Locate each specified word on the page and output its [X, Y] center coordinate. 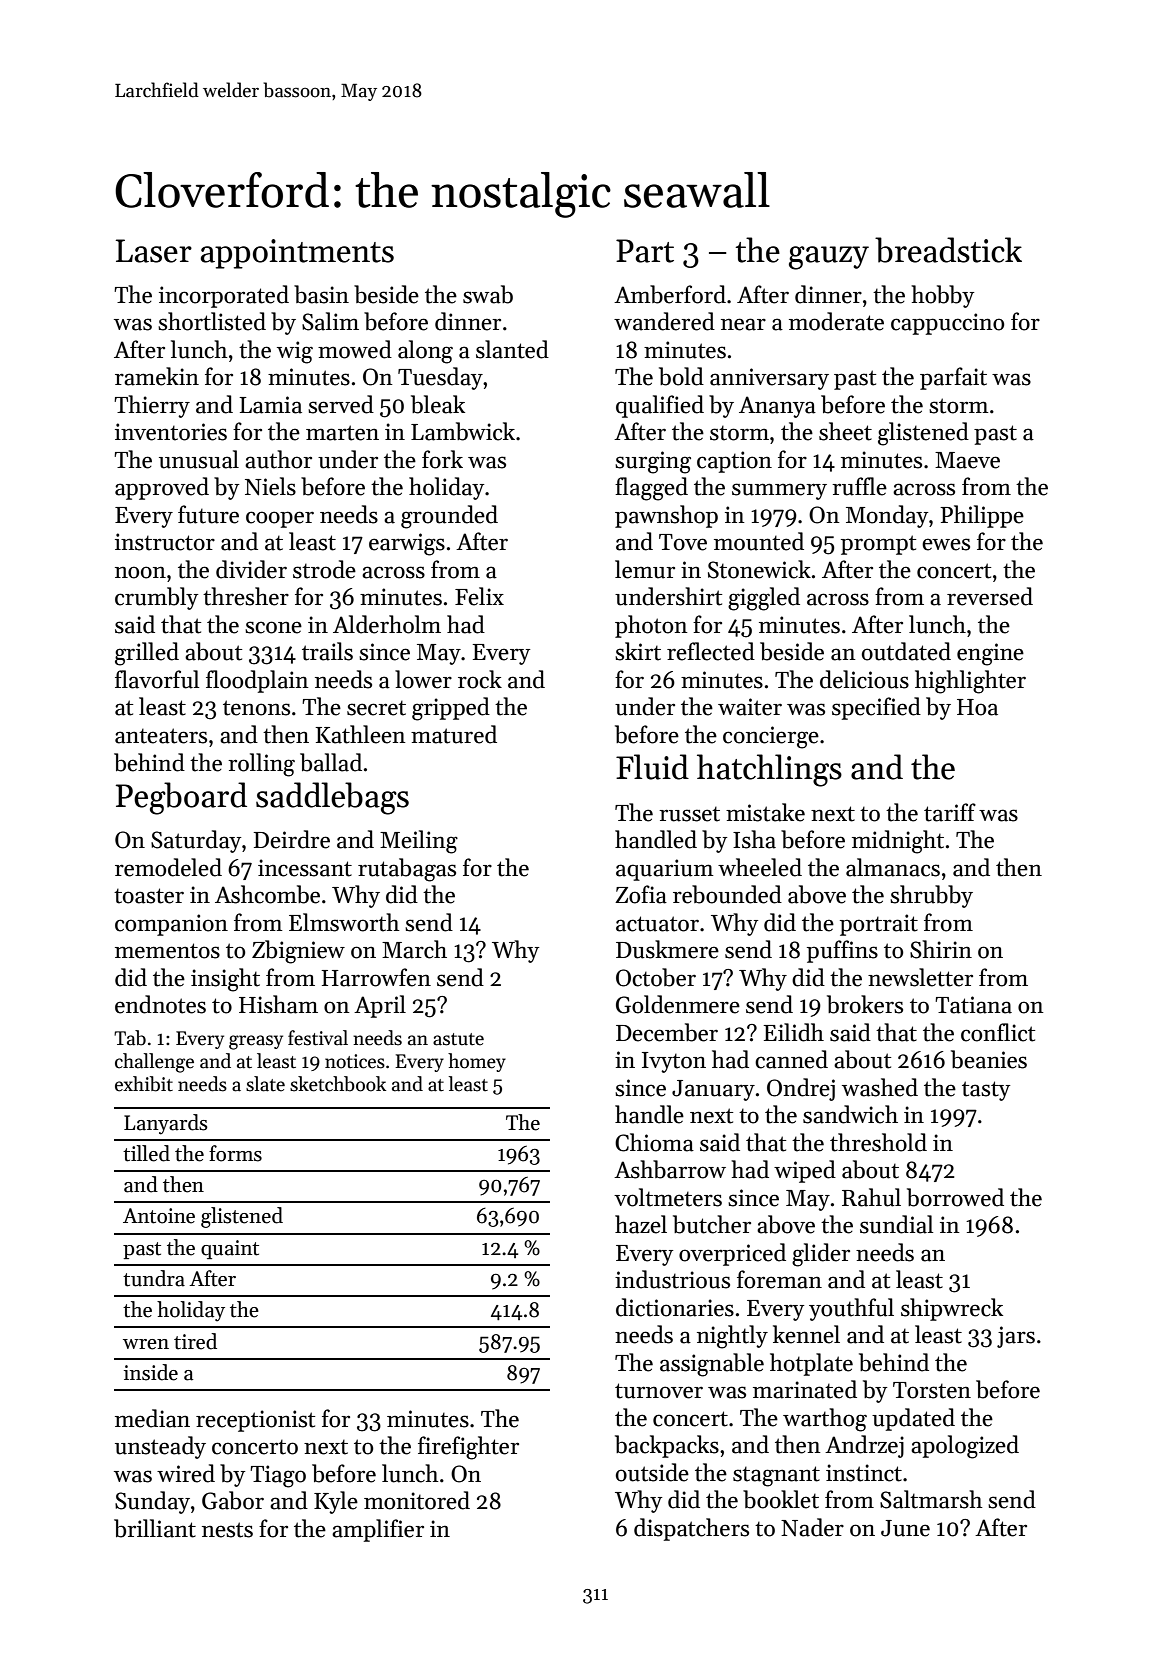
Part [645, 251]
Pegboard [181, 798]
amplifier [378, 1530]
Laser [154, 251]
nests [227, 1530]
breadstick [948, 250]
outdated [906, 651]
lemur [645, 569]
